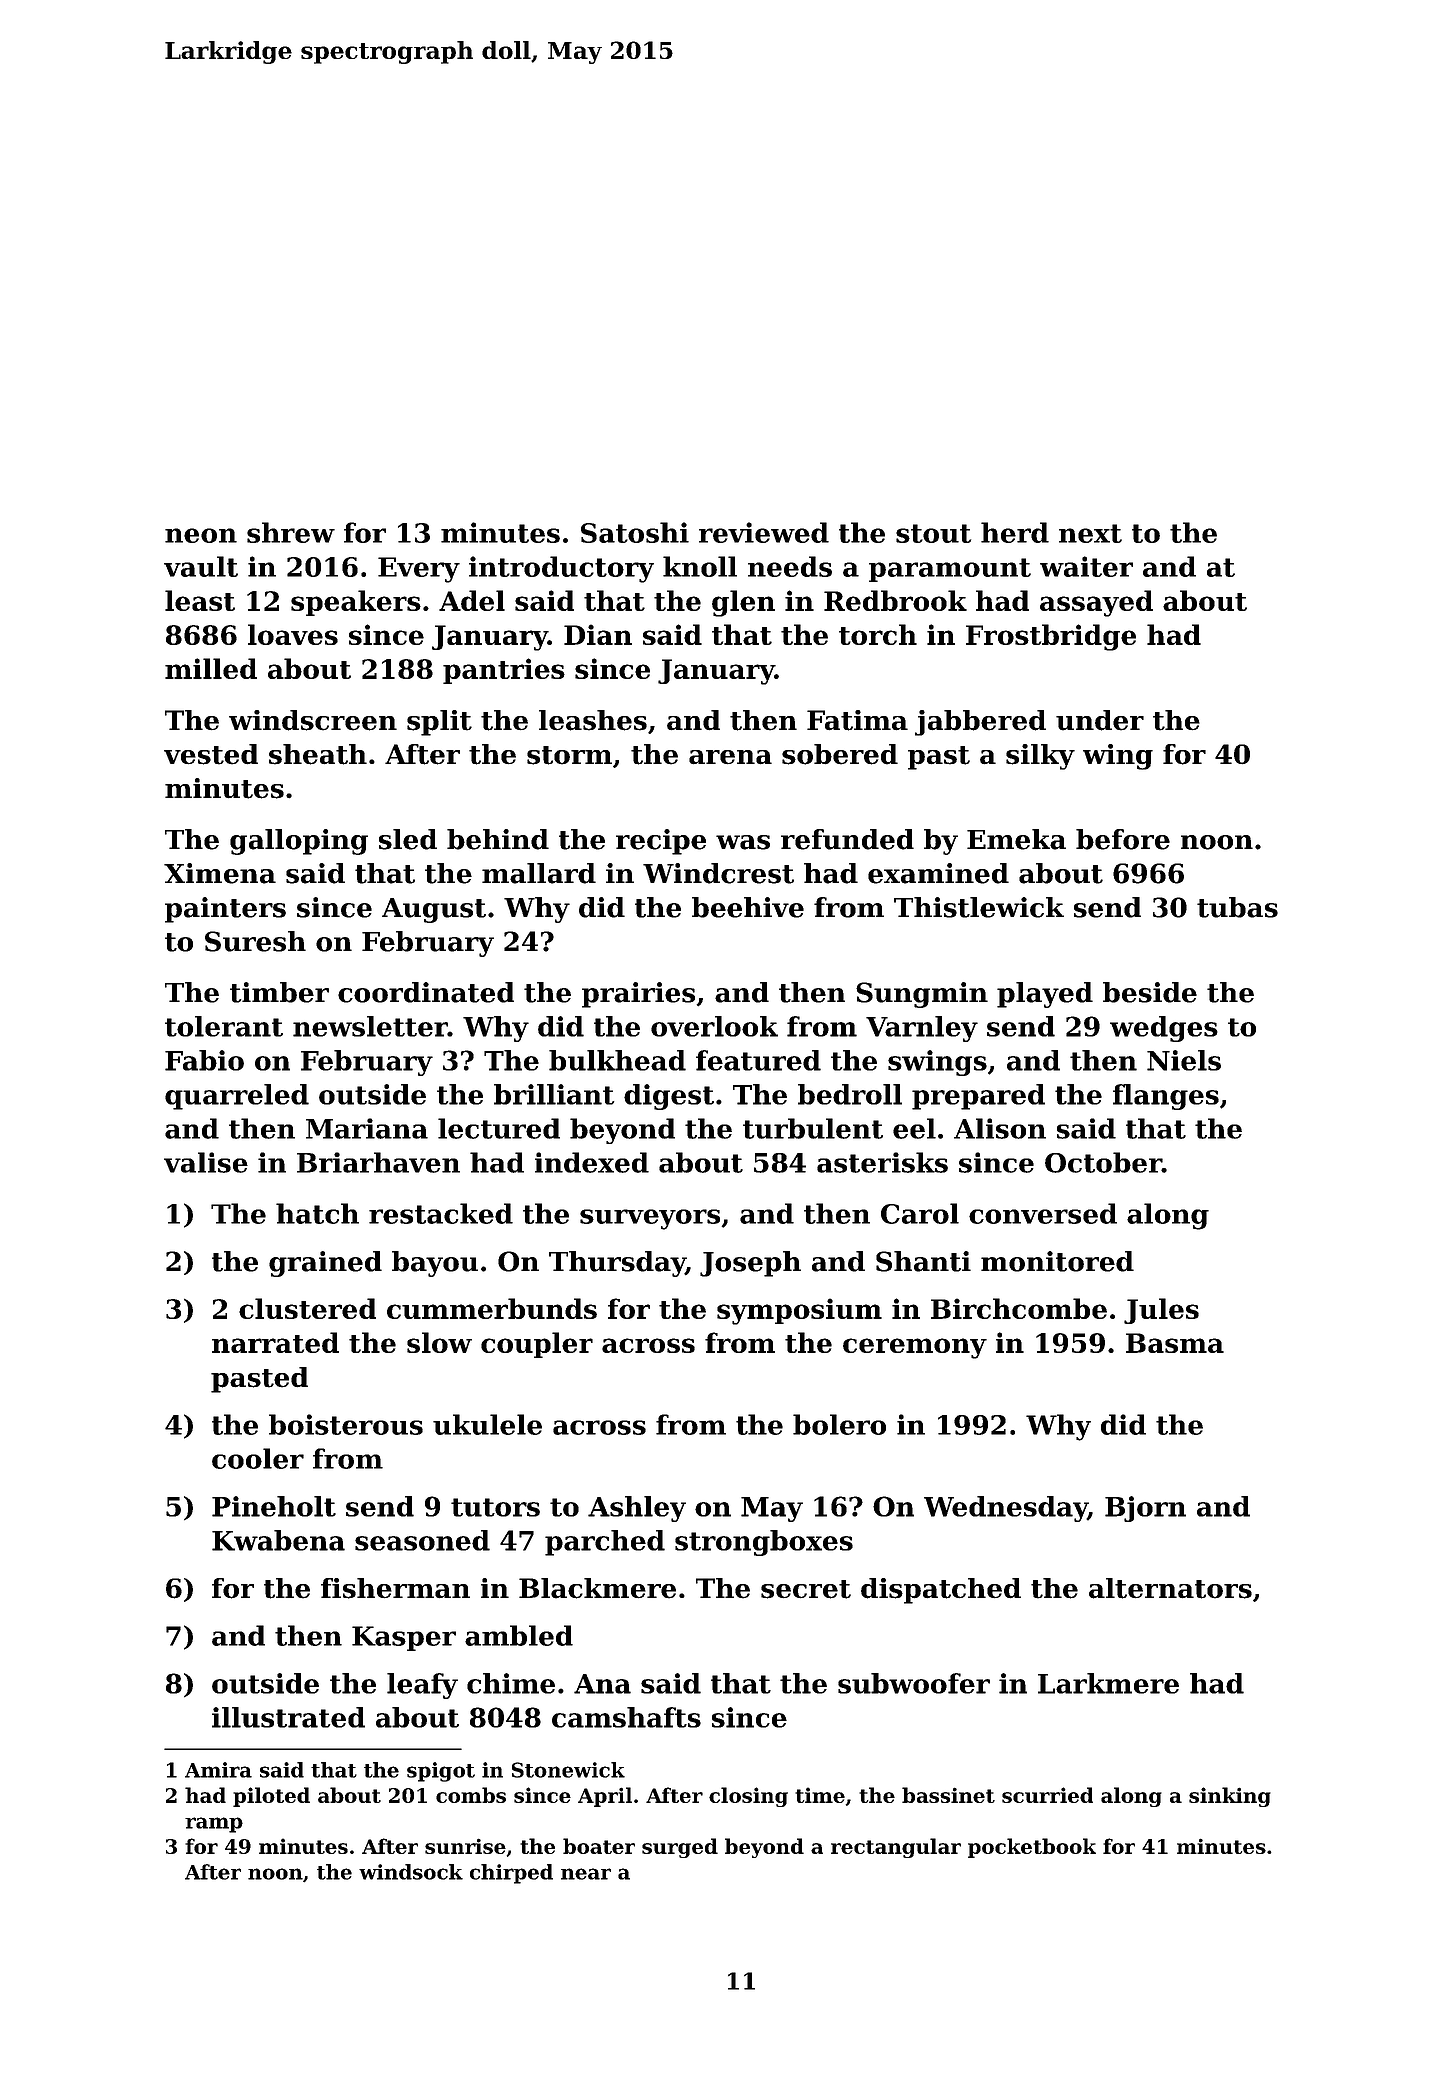 Image resolution: width=1450 pixels, height=2100 pixels. What do you see at coordinates (635, 532) in the screenshot?
I see `Satoshi` at bounding box center [635, 532].
